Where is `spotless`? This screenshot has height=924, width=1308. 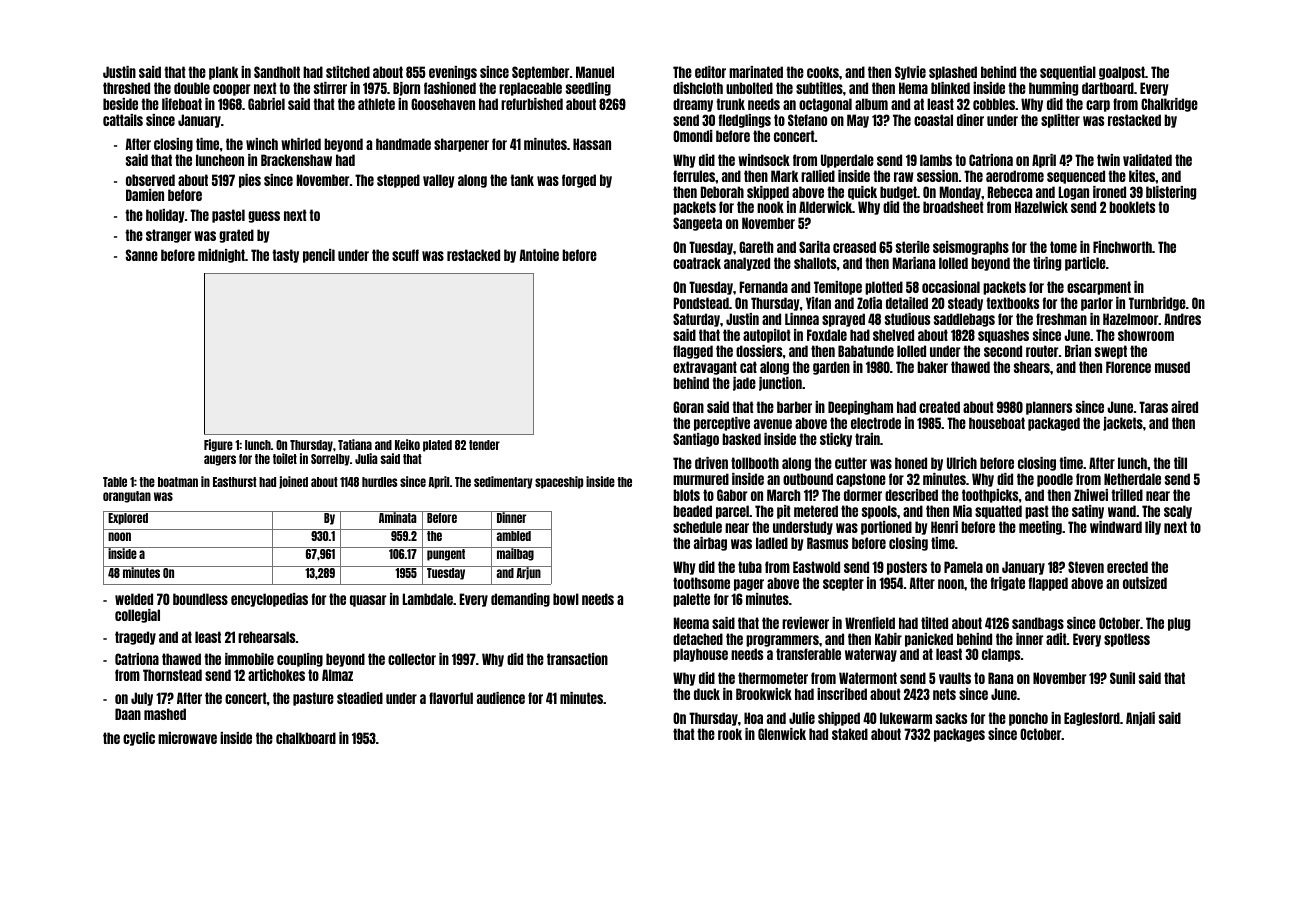 spotless is located at coordinates (1127, 640).
